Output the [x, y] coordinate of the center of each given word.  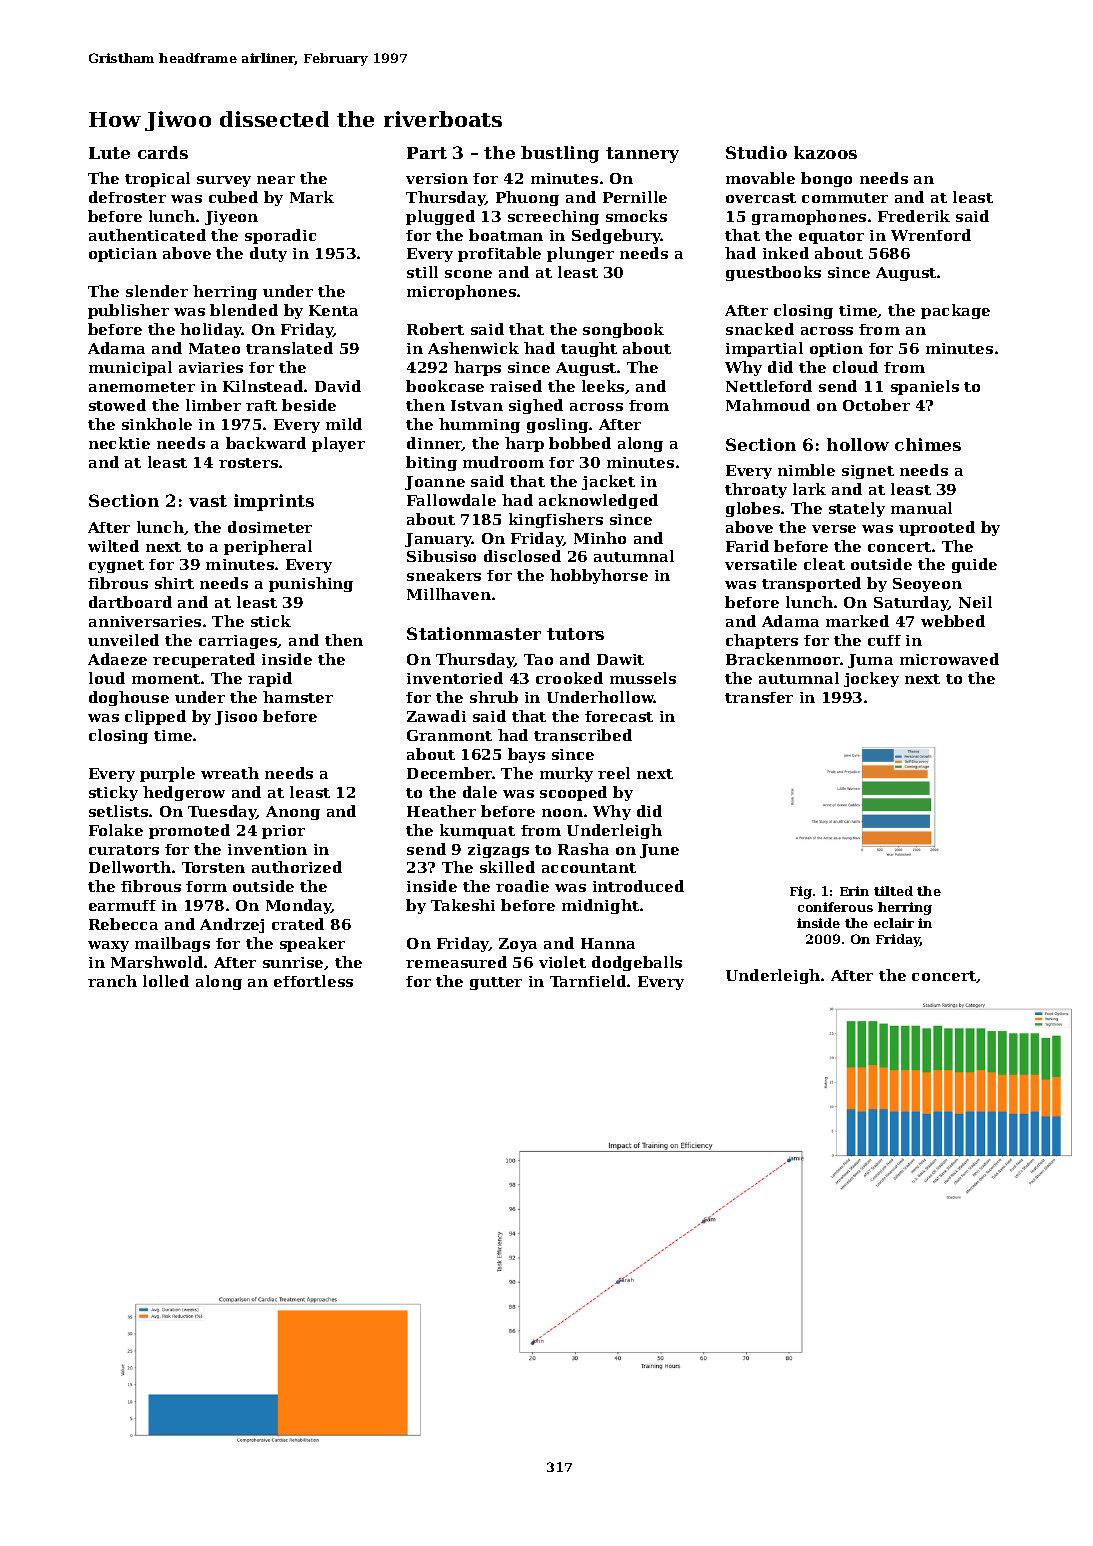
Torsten [213, 867]
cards [163, 152]
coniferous [835, 907]
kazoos [825, 152]
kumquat [477, 831]
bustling [560, 154]
